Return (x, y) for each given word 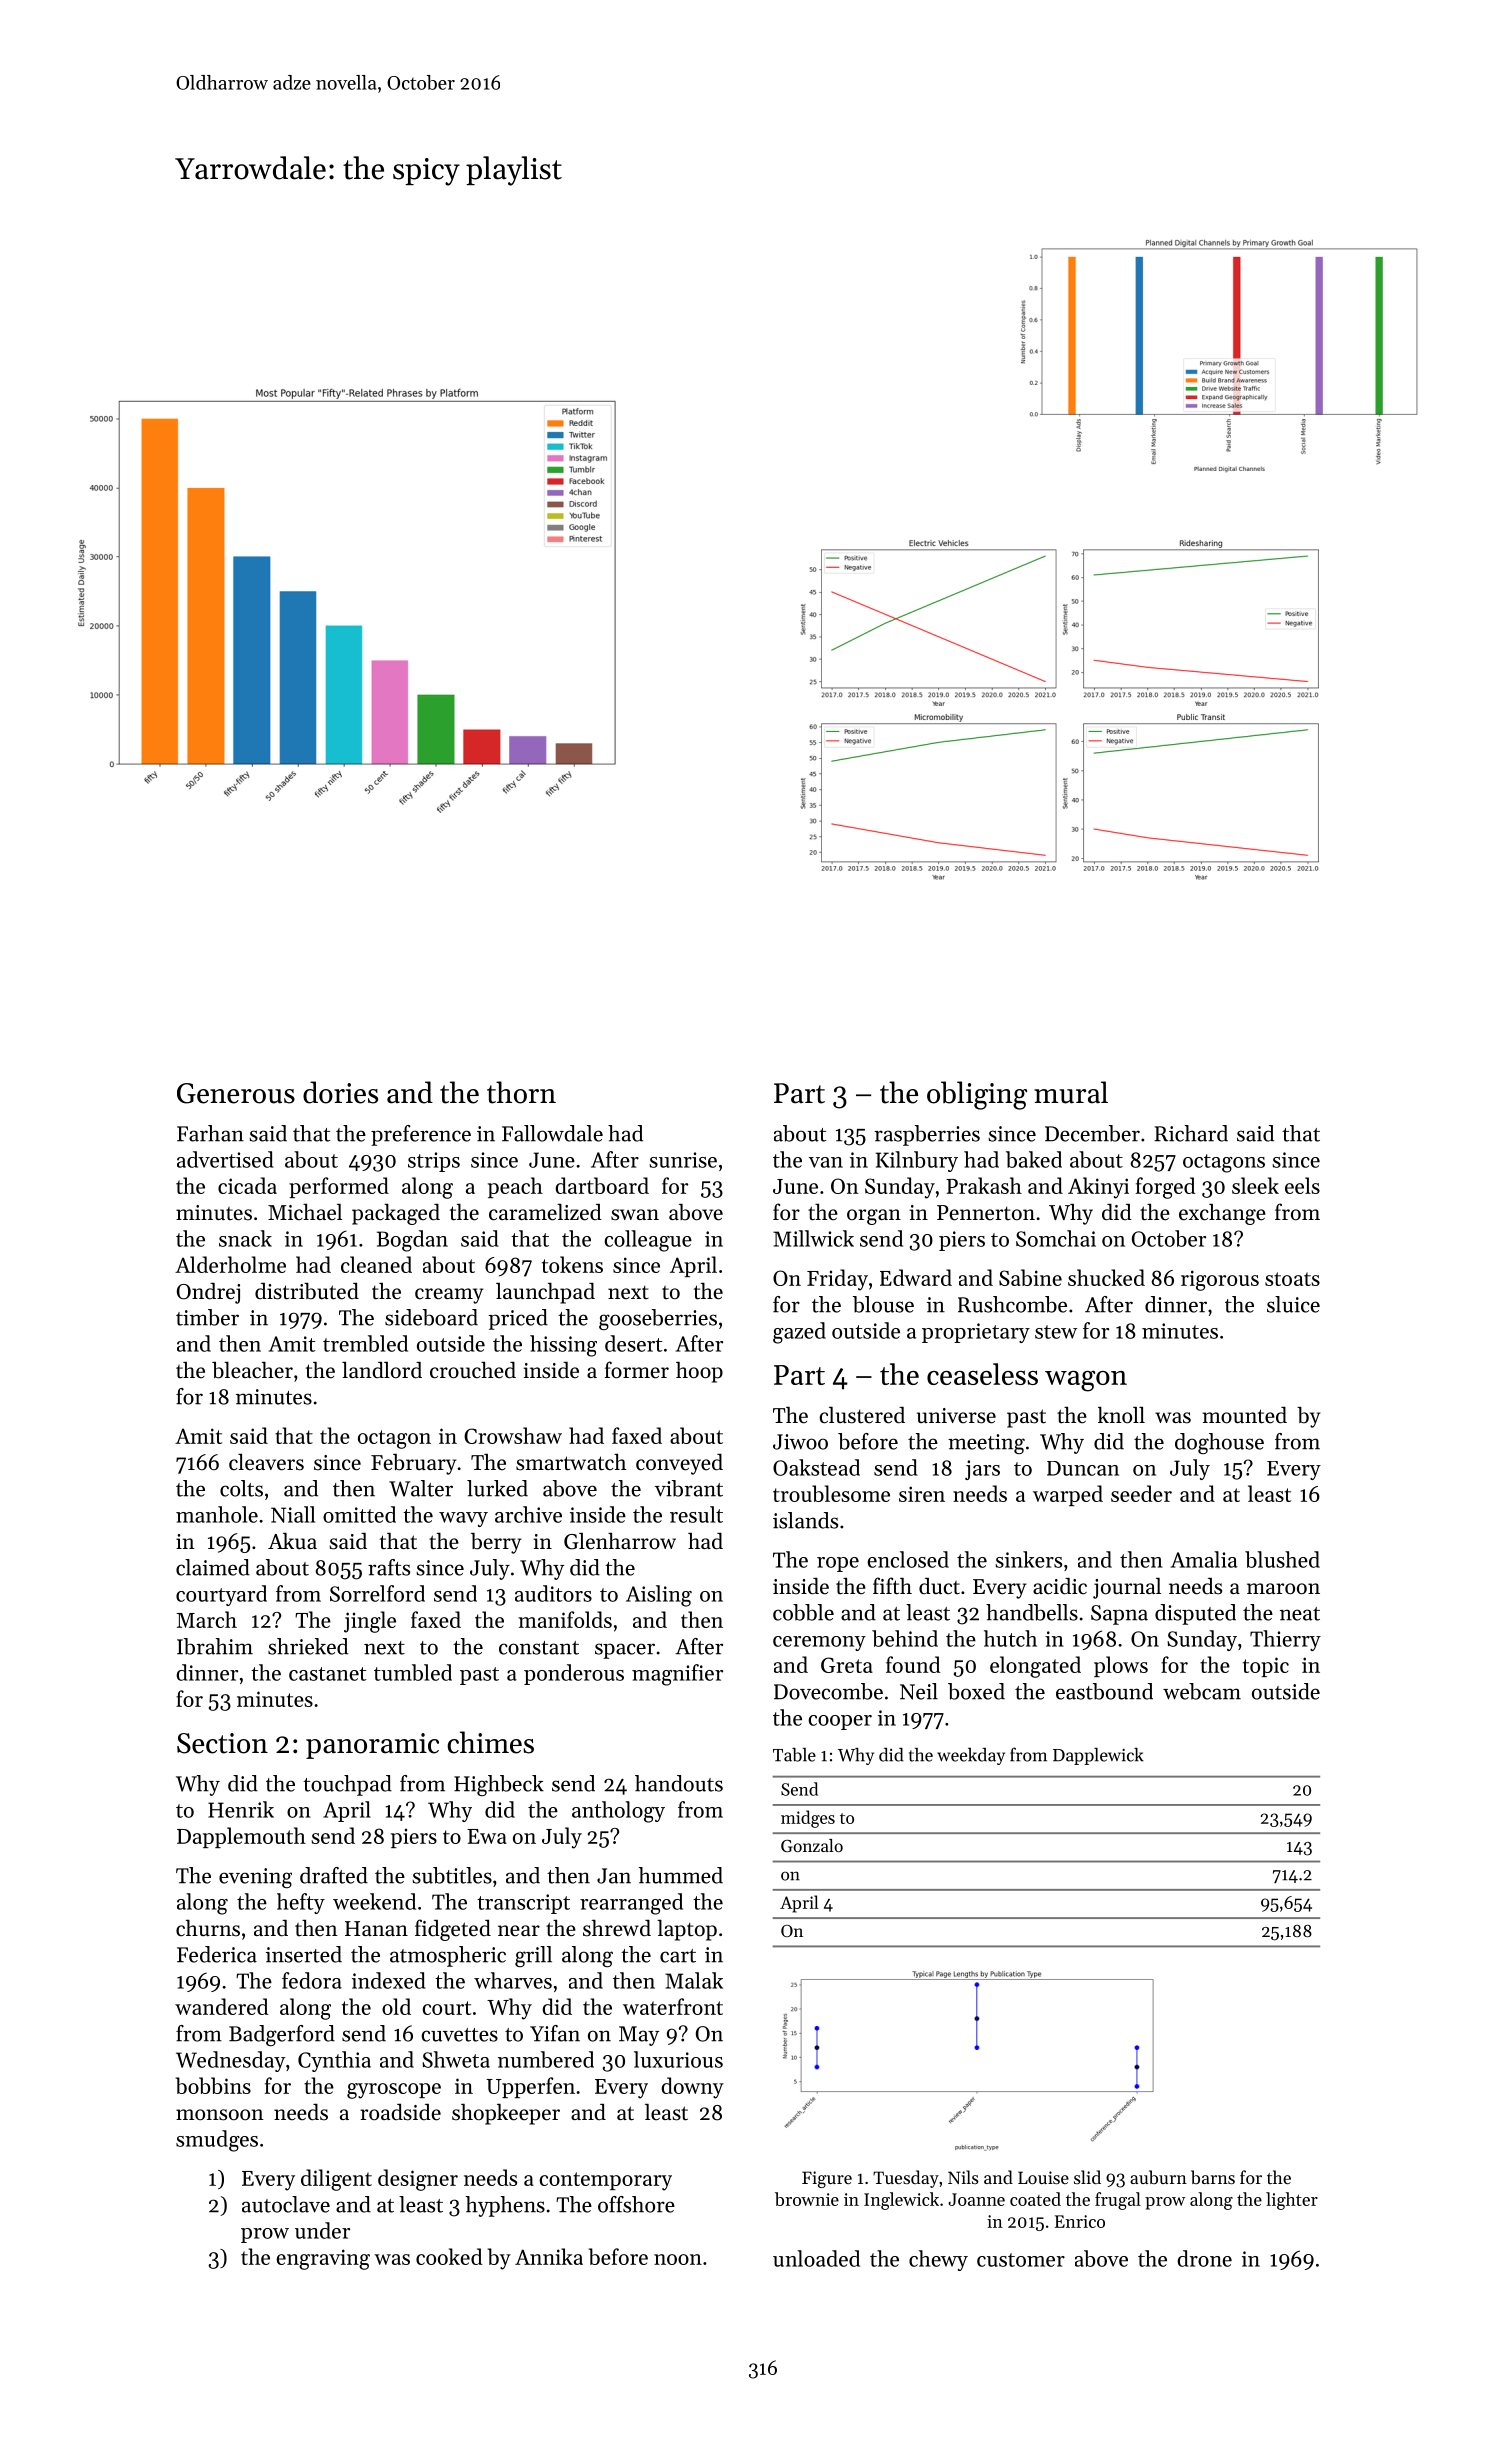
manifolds (565, 1619)
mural (1071, 1092)
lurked (497, 1488)
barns (1213, 2177)
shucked (1106, 1277)
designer (418, 2180)
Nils (963, 2177)
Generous (236, 1093)
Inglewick (901, 2201)
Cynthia (334, 2061)
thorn (521, 1092)
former (637, 1370)
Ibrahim (215, 1646)
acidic (1060, 1586)
